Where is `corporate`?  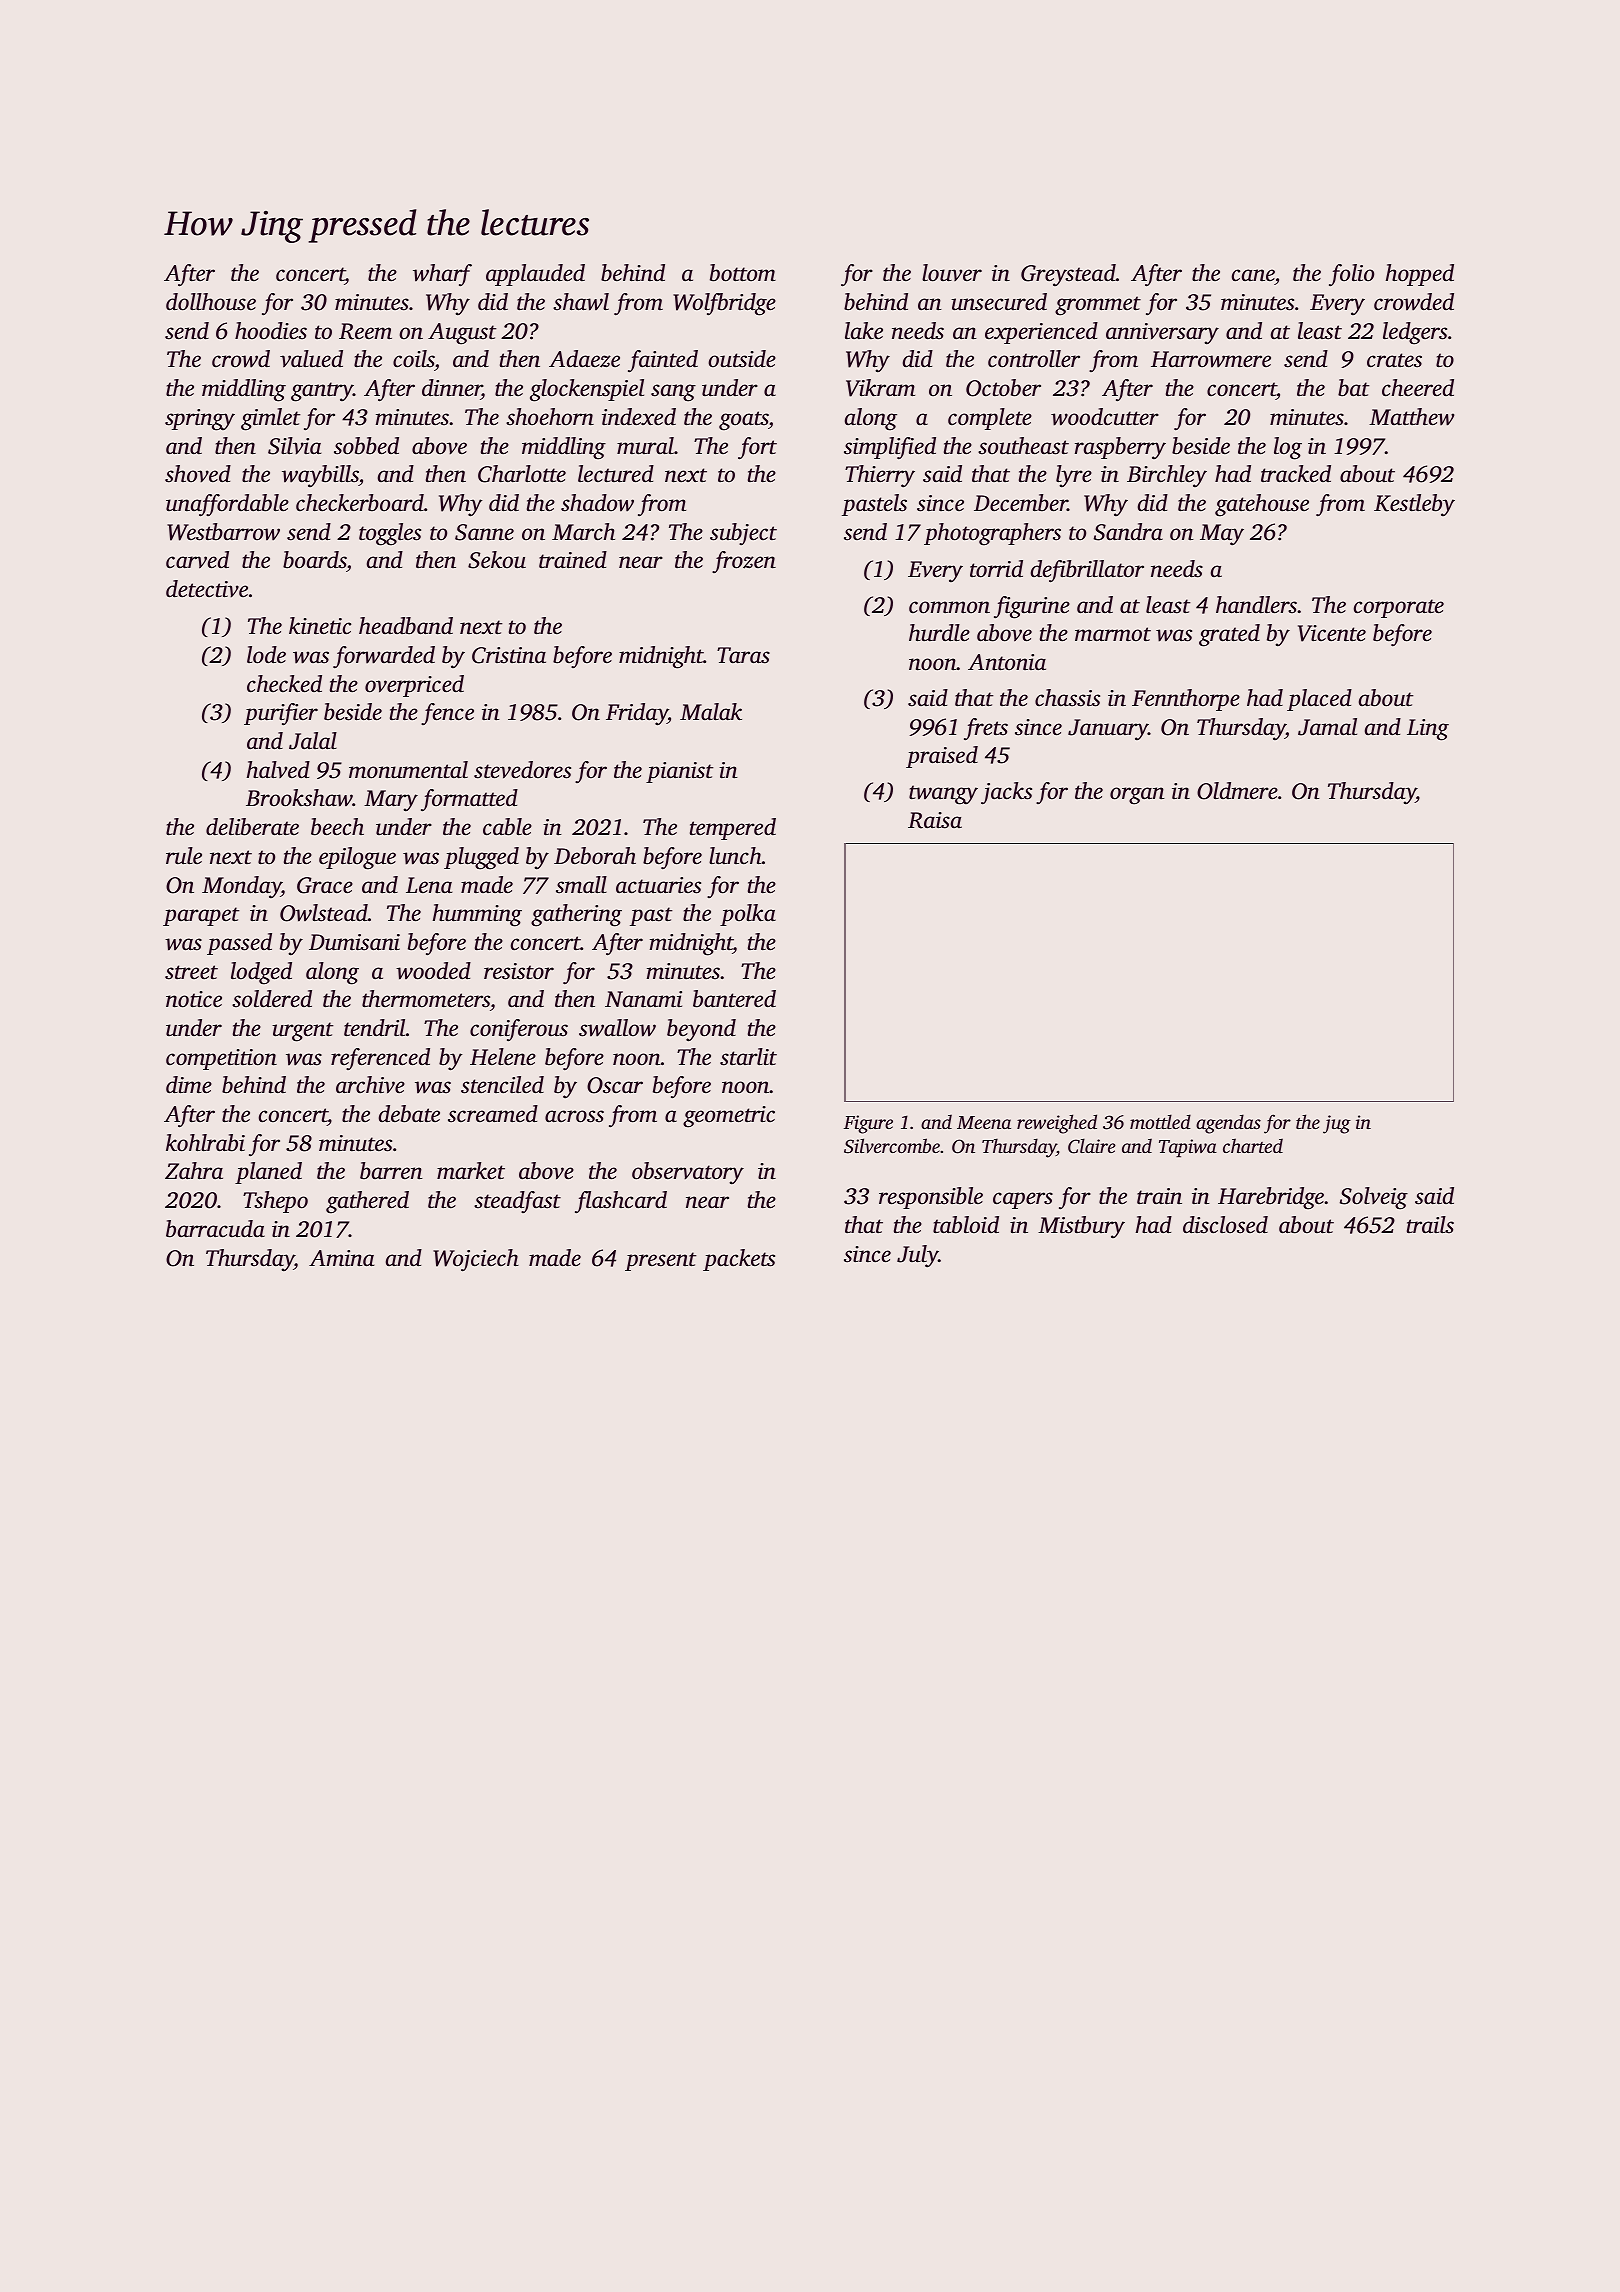
corporate is located at coordinates (1399, 608).
